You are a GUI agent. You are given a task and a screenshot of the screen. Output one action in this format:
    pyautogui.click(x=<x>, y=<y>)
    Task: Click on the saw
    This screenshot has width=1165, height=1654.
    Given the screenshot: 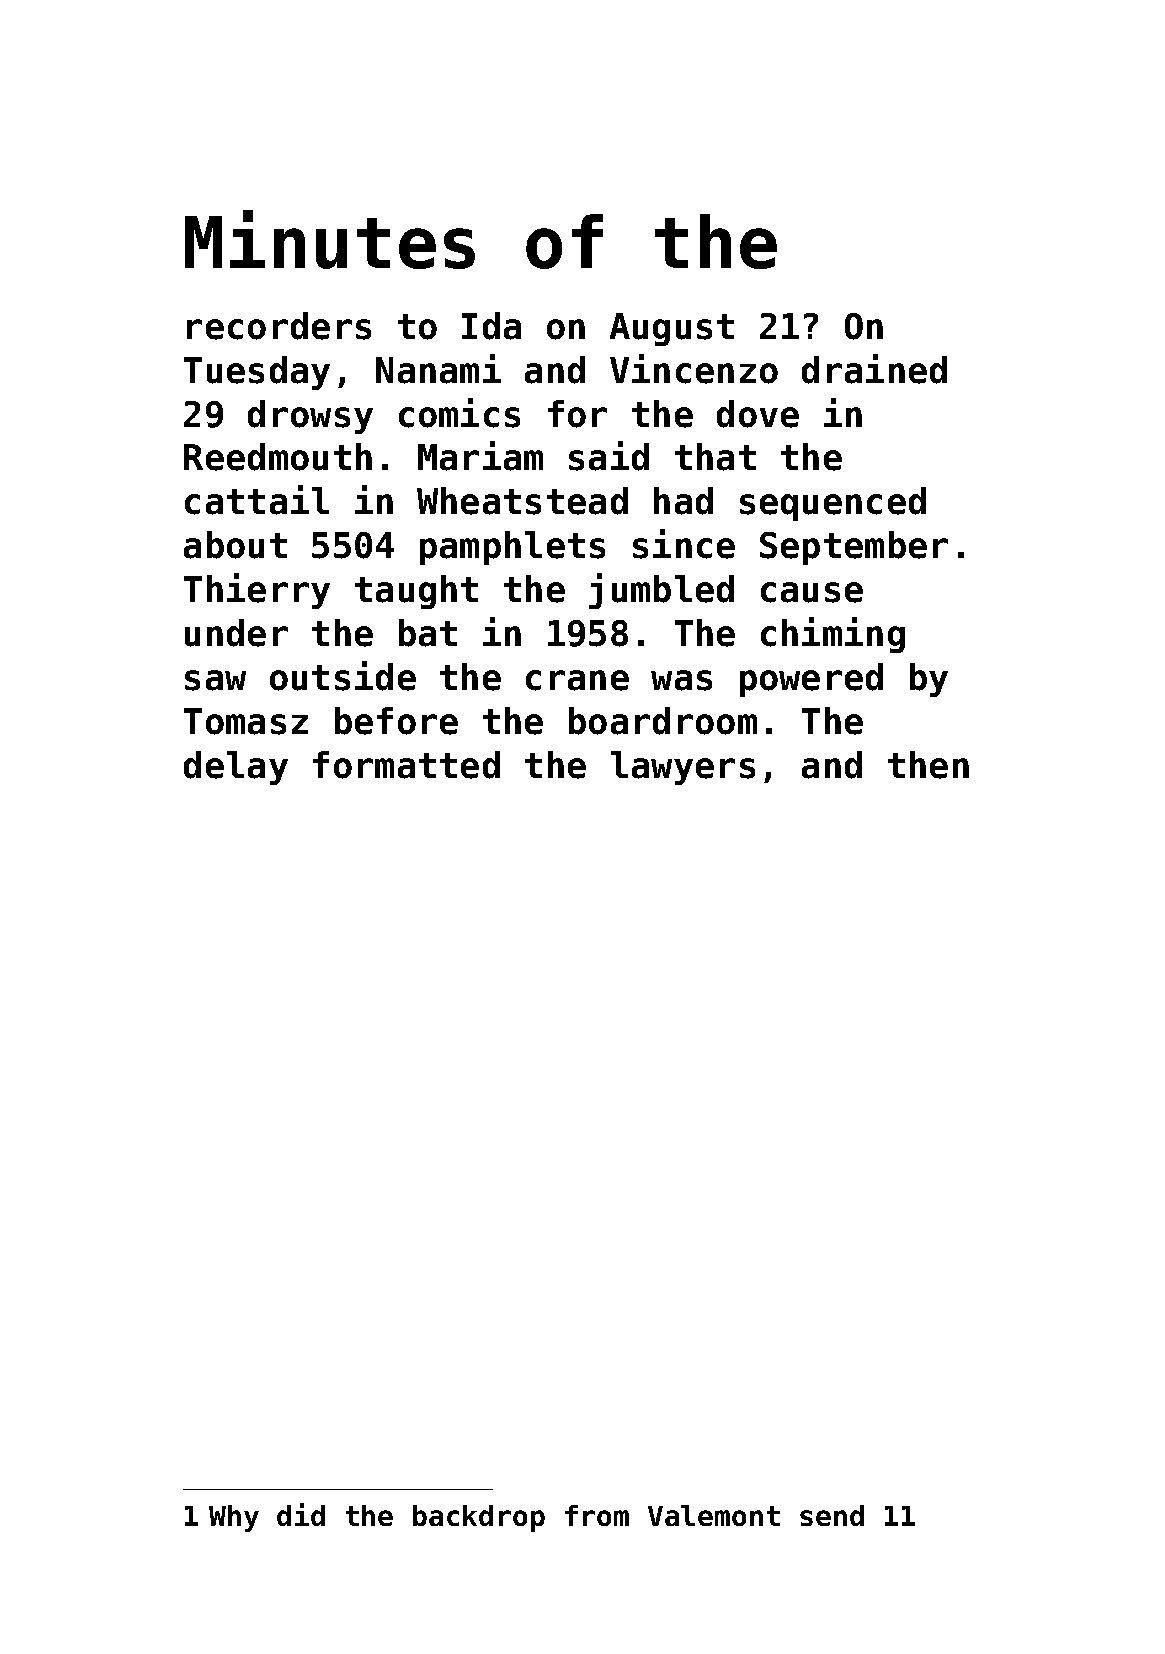 What is the action you would take?
    pyautogui.click(x=215, y=680)
